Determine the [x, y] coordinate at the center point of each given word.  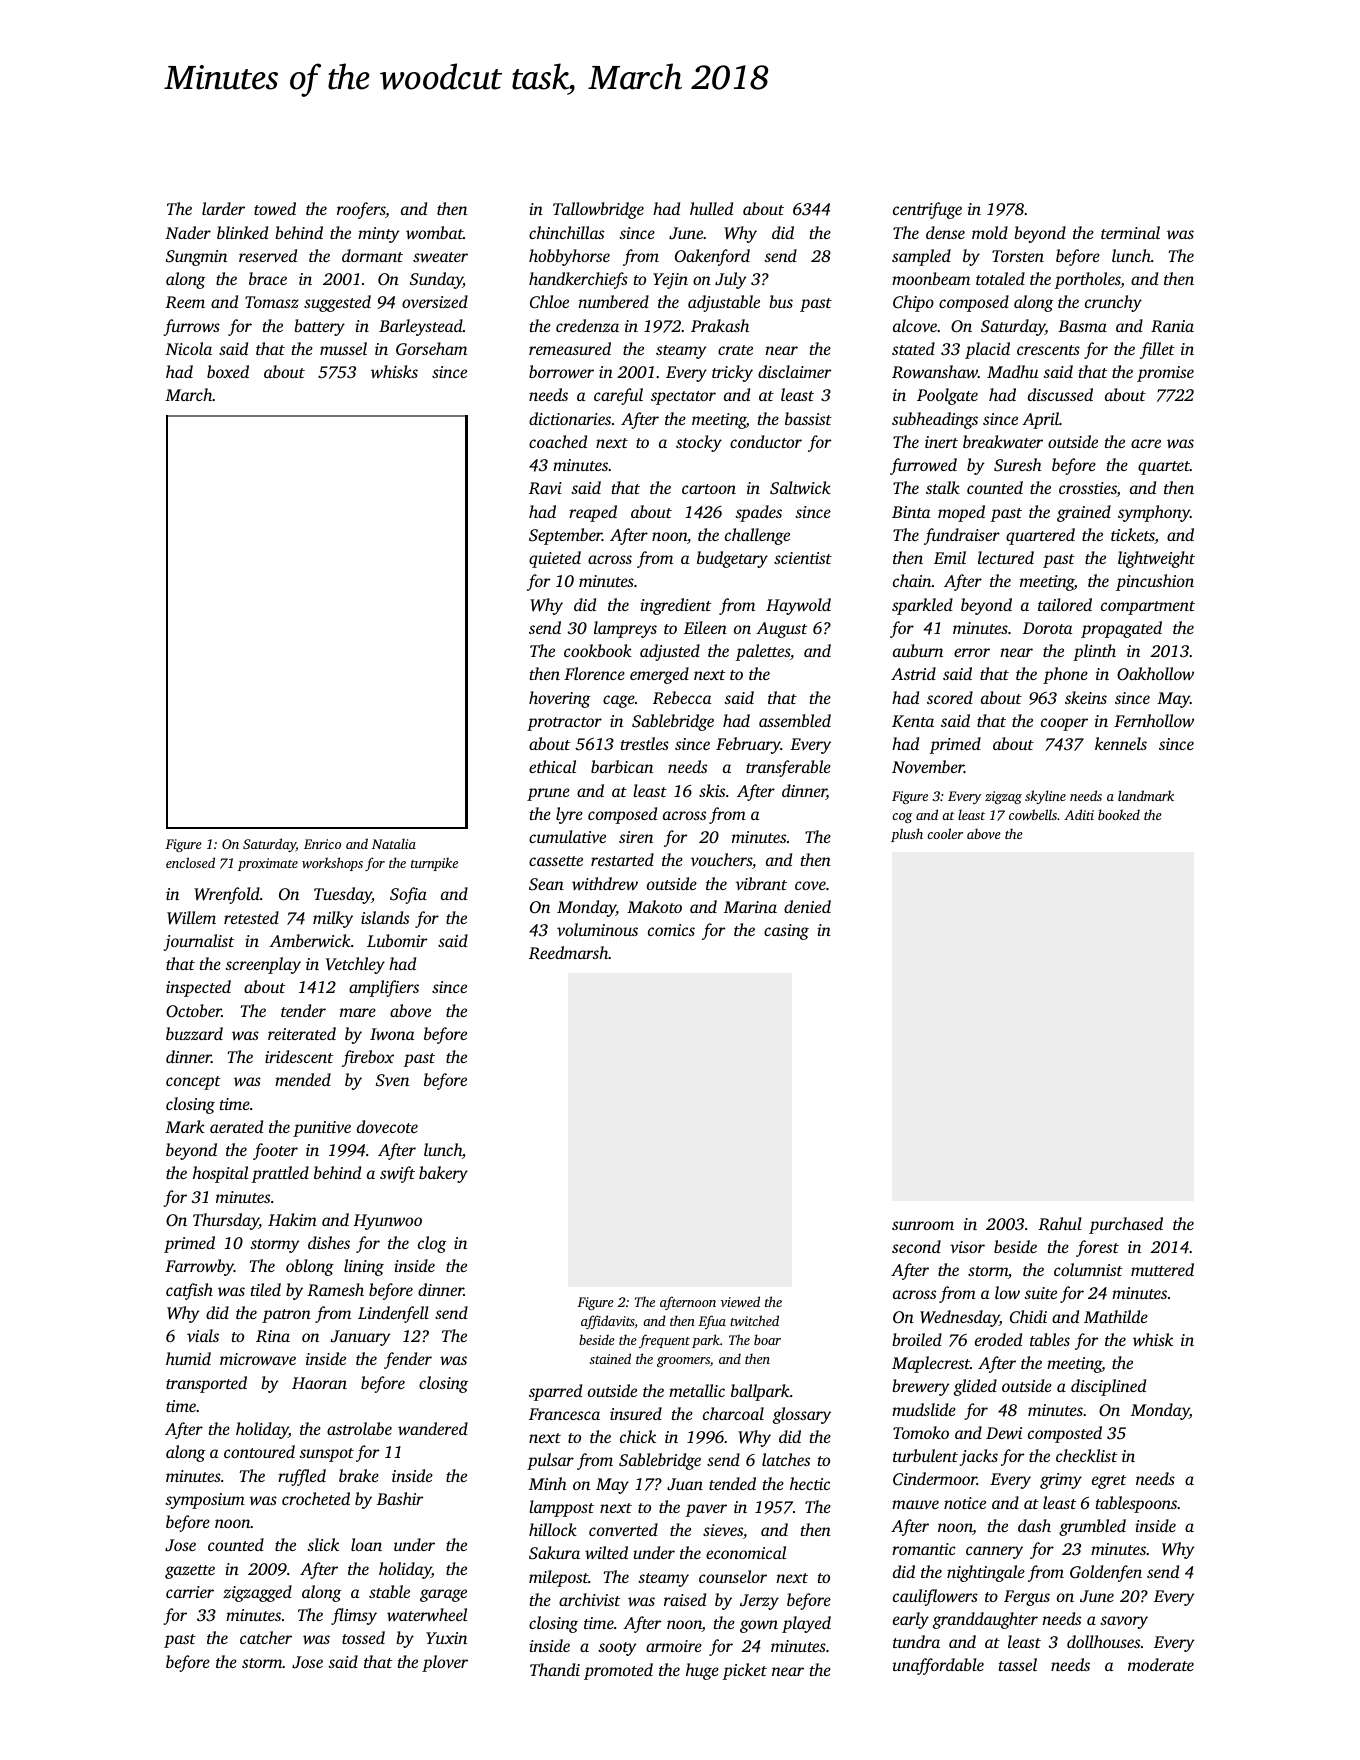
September [565, 536]
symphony [1154, 513]
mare [358, 1012]
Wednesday [959, 1318]
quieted [555, 559]
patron [286, 1316]
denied [807, 906]
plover [445, 1663]
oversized [435, 301]
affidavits [608, 1322]
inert [941, 442]
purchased [1126, 1225]
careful [618, 396]
